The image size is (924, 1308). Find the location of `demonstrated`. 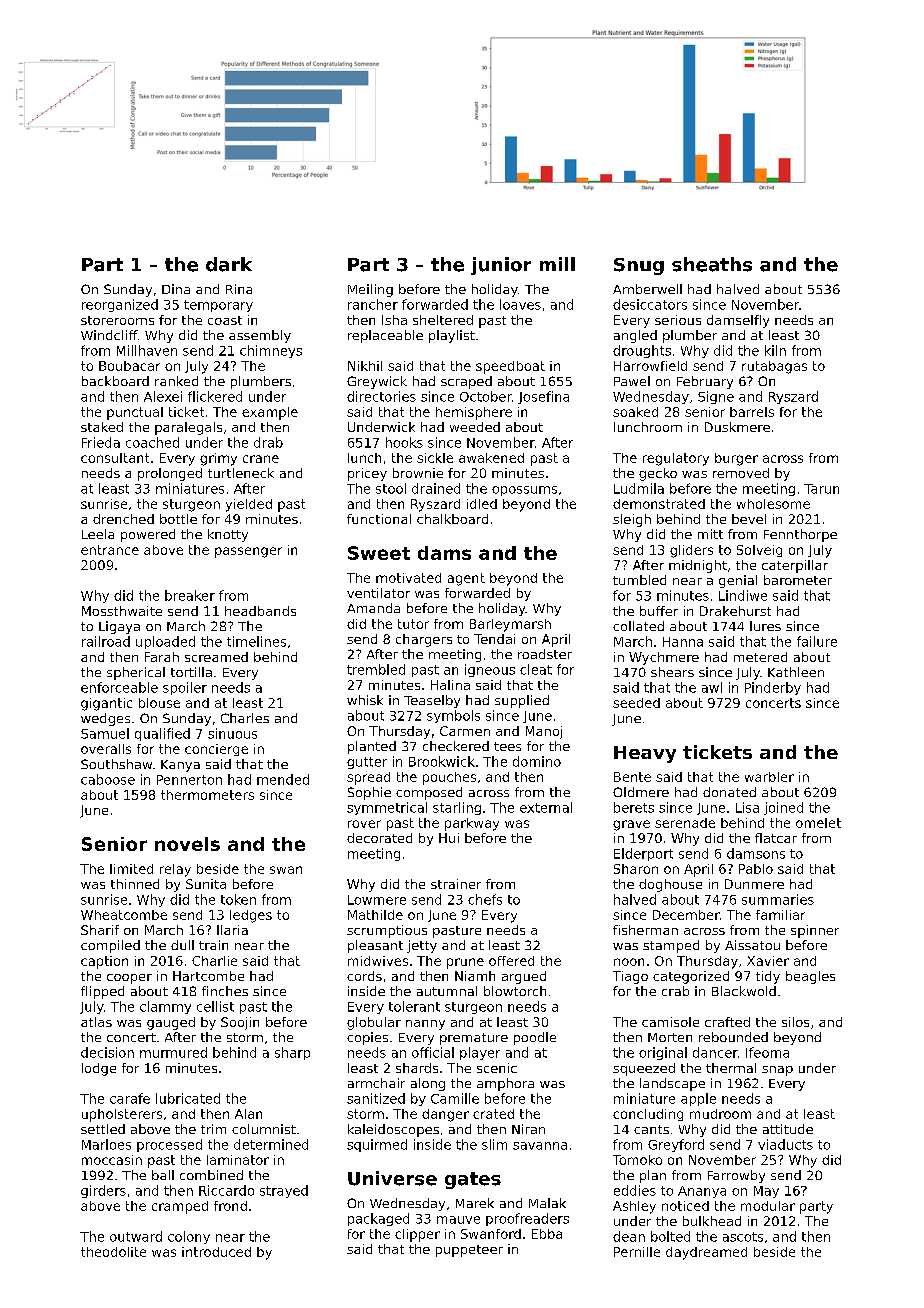

demonstrated is located at coordinates (659, 504).
